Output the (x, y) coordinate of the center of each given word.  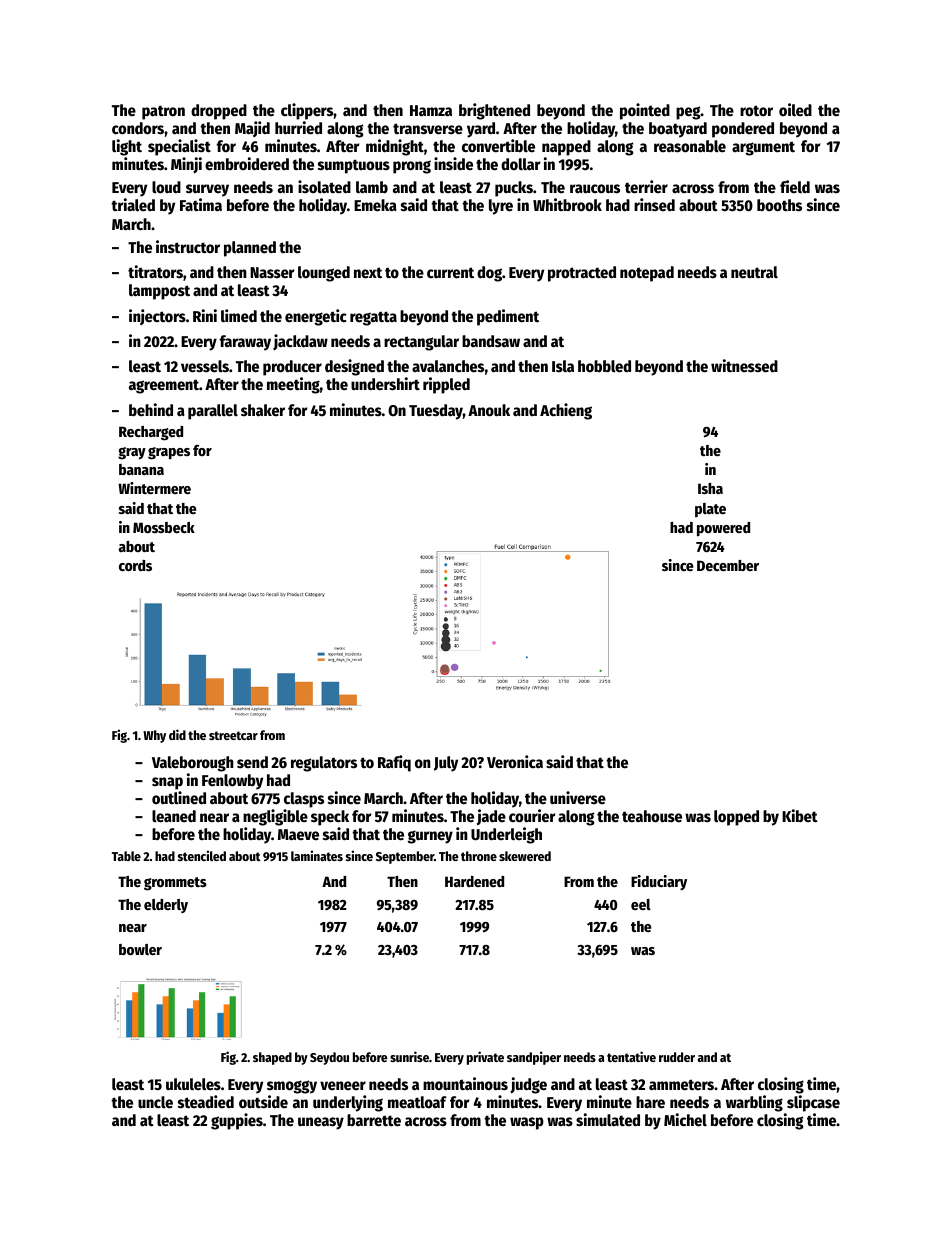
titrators (155, 272)
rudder (677, 1057)
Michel (685, 1120)
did (177, 734)
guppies (237, 1121)
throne (479, 856)
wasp (527, 1123)
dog (489, 274)
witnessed (744, 366)
